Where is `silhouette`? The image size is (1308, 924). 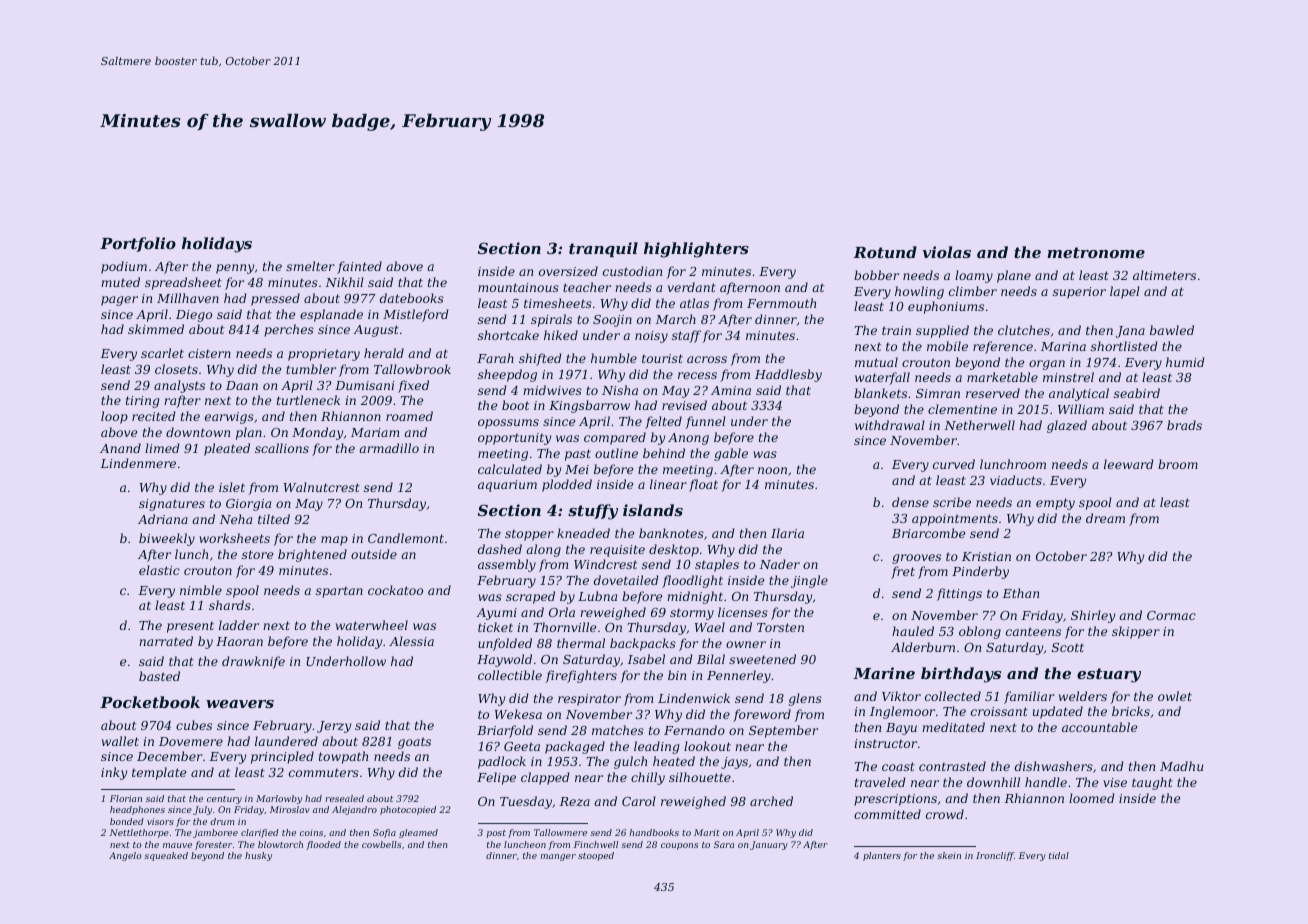 silhouette is located at coordinates (700, 777).
